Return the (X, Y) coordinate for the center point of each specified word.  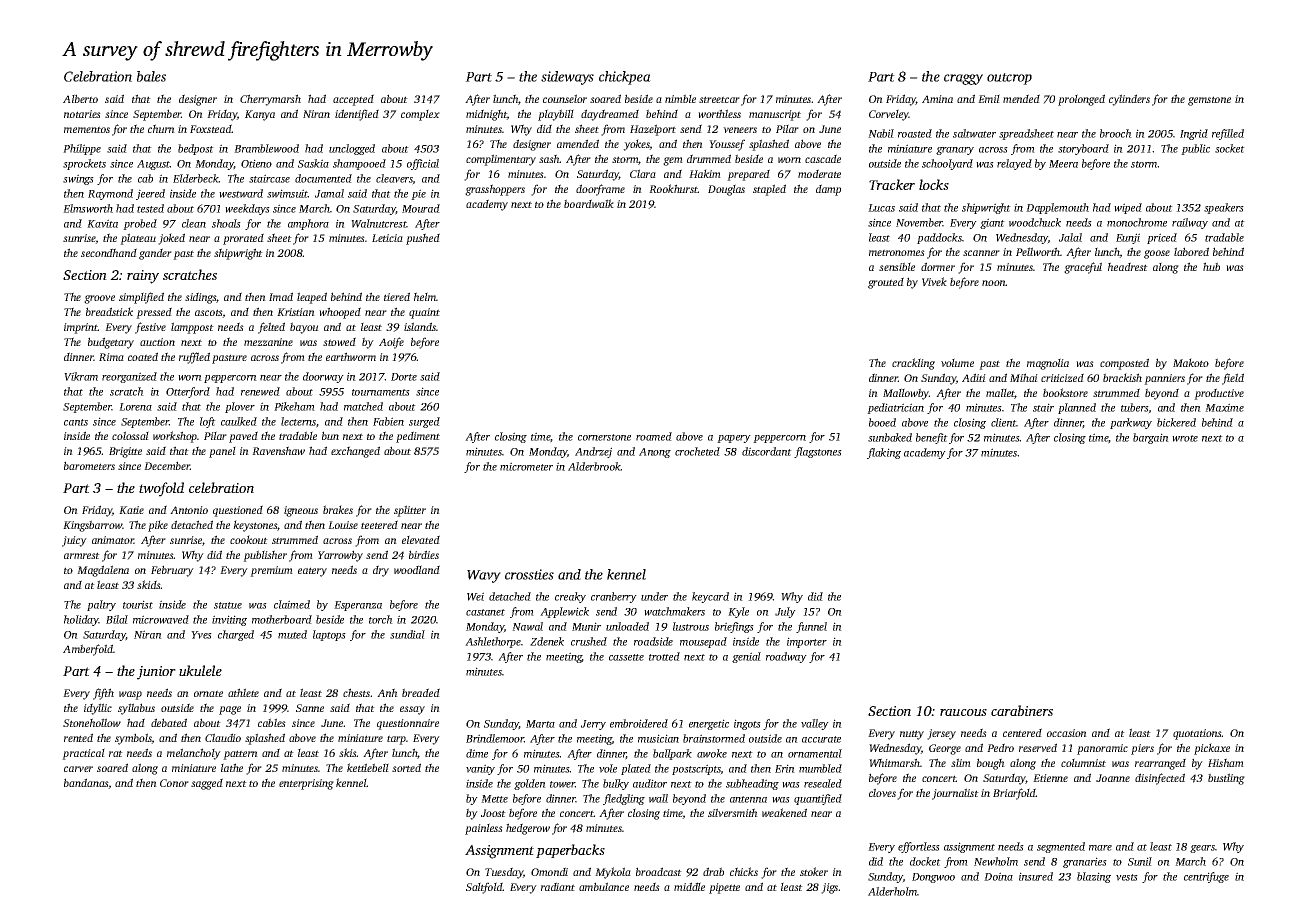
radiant (558, 886)
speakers (1224, 208)
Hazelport (653, 130)
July (785, 612)
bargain (1151, 438)
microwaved (161, 619)
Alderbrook (594, 466)
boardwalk (589, 203)
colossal (130, 435)
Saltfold (484, 888)
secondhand (109, 252)
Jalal (1070, 237)
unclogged (352, 149)
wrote (1185, 438)
